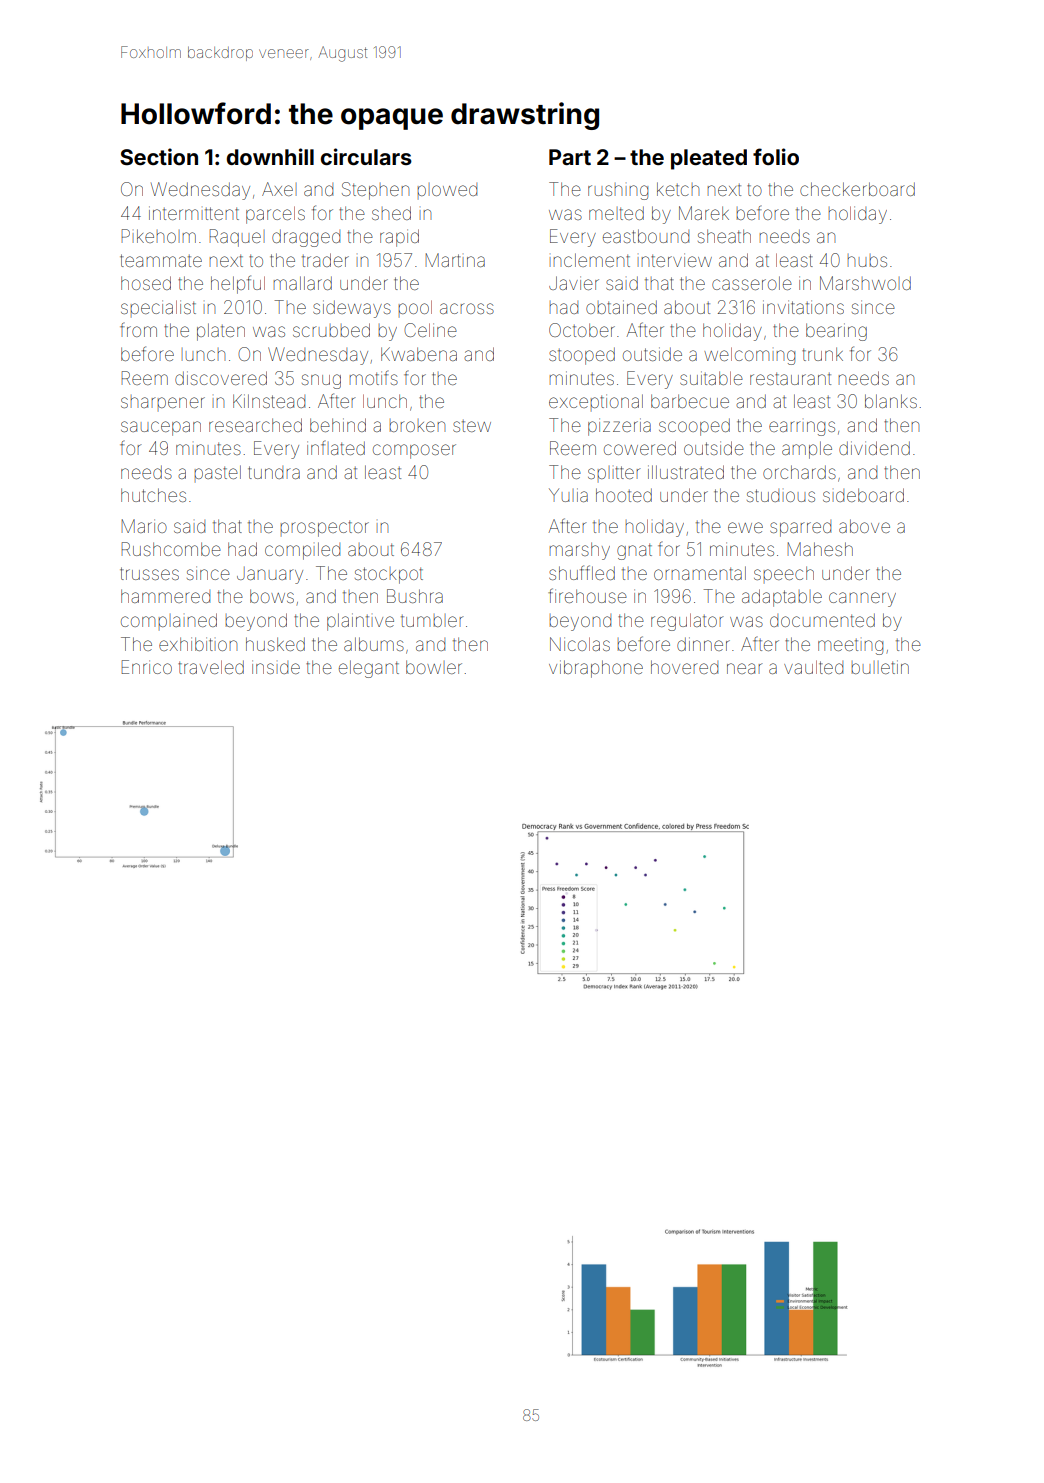 The width and height of the screenshot is (1044, 1483). What do you see at coordinates (776, 156) in the screenshot?
I see `folio` at bounding box center [776, 156].
